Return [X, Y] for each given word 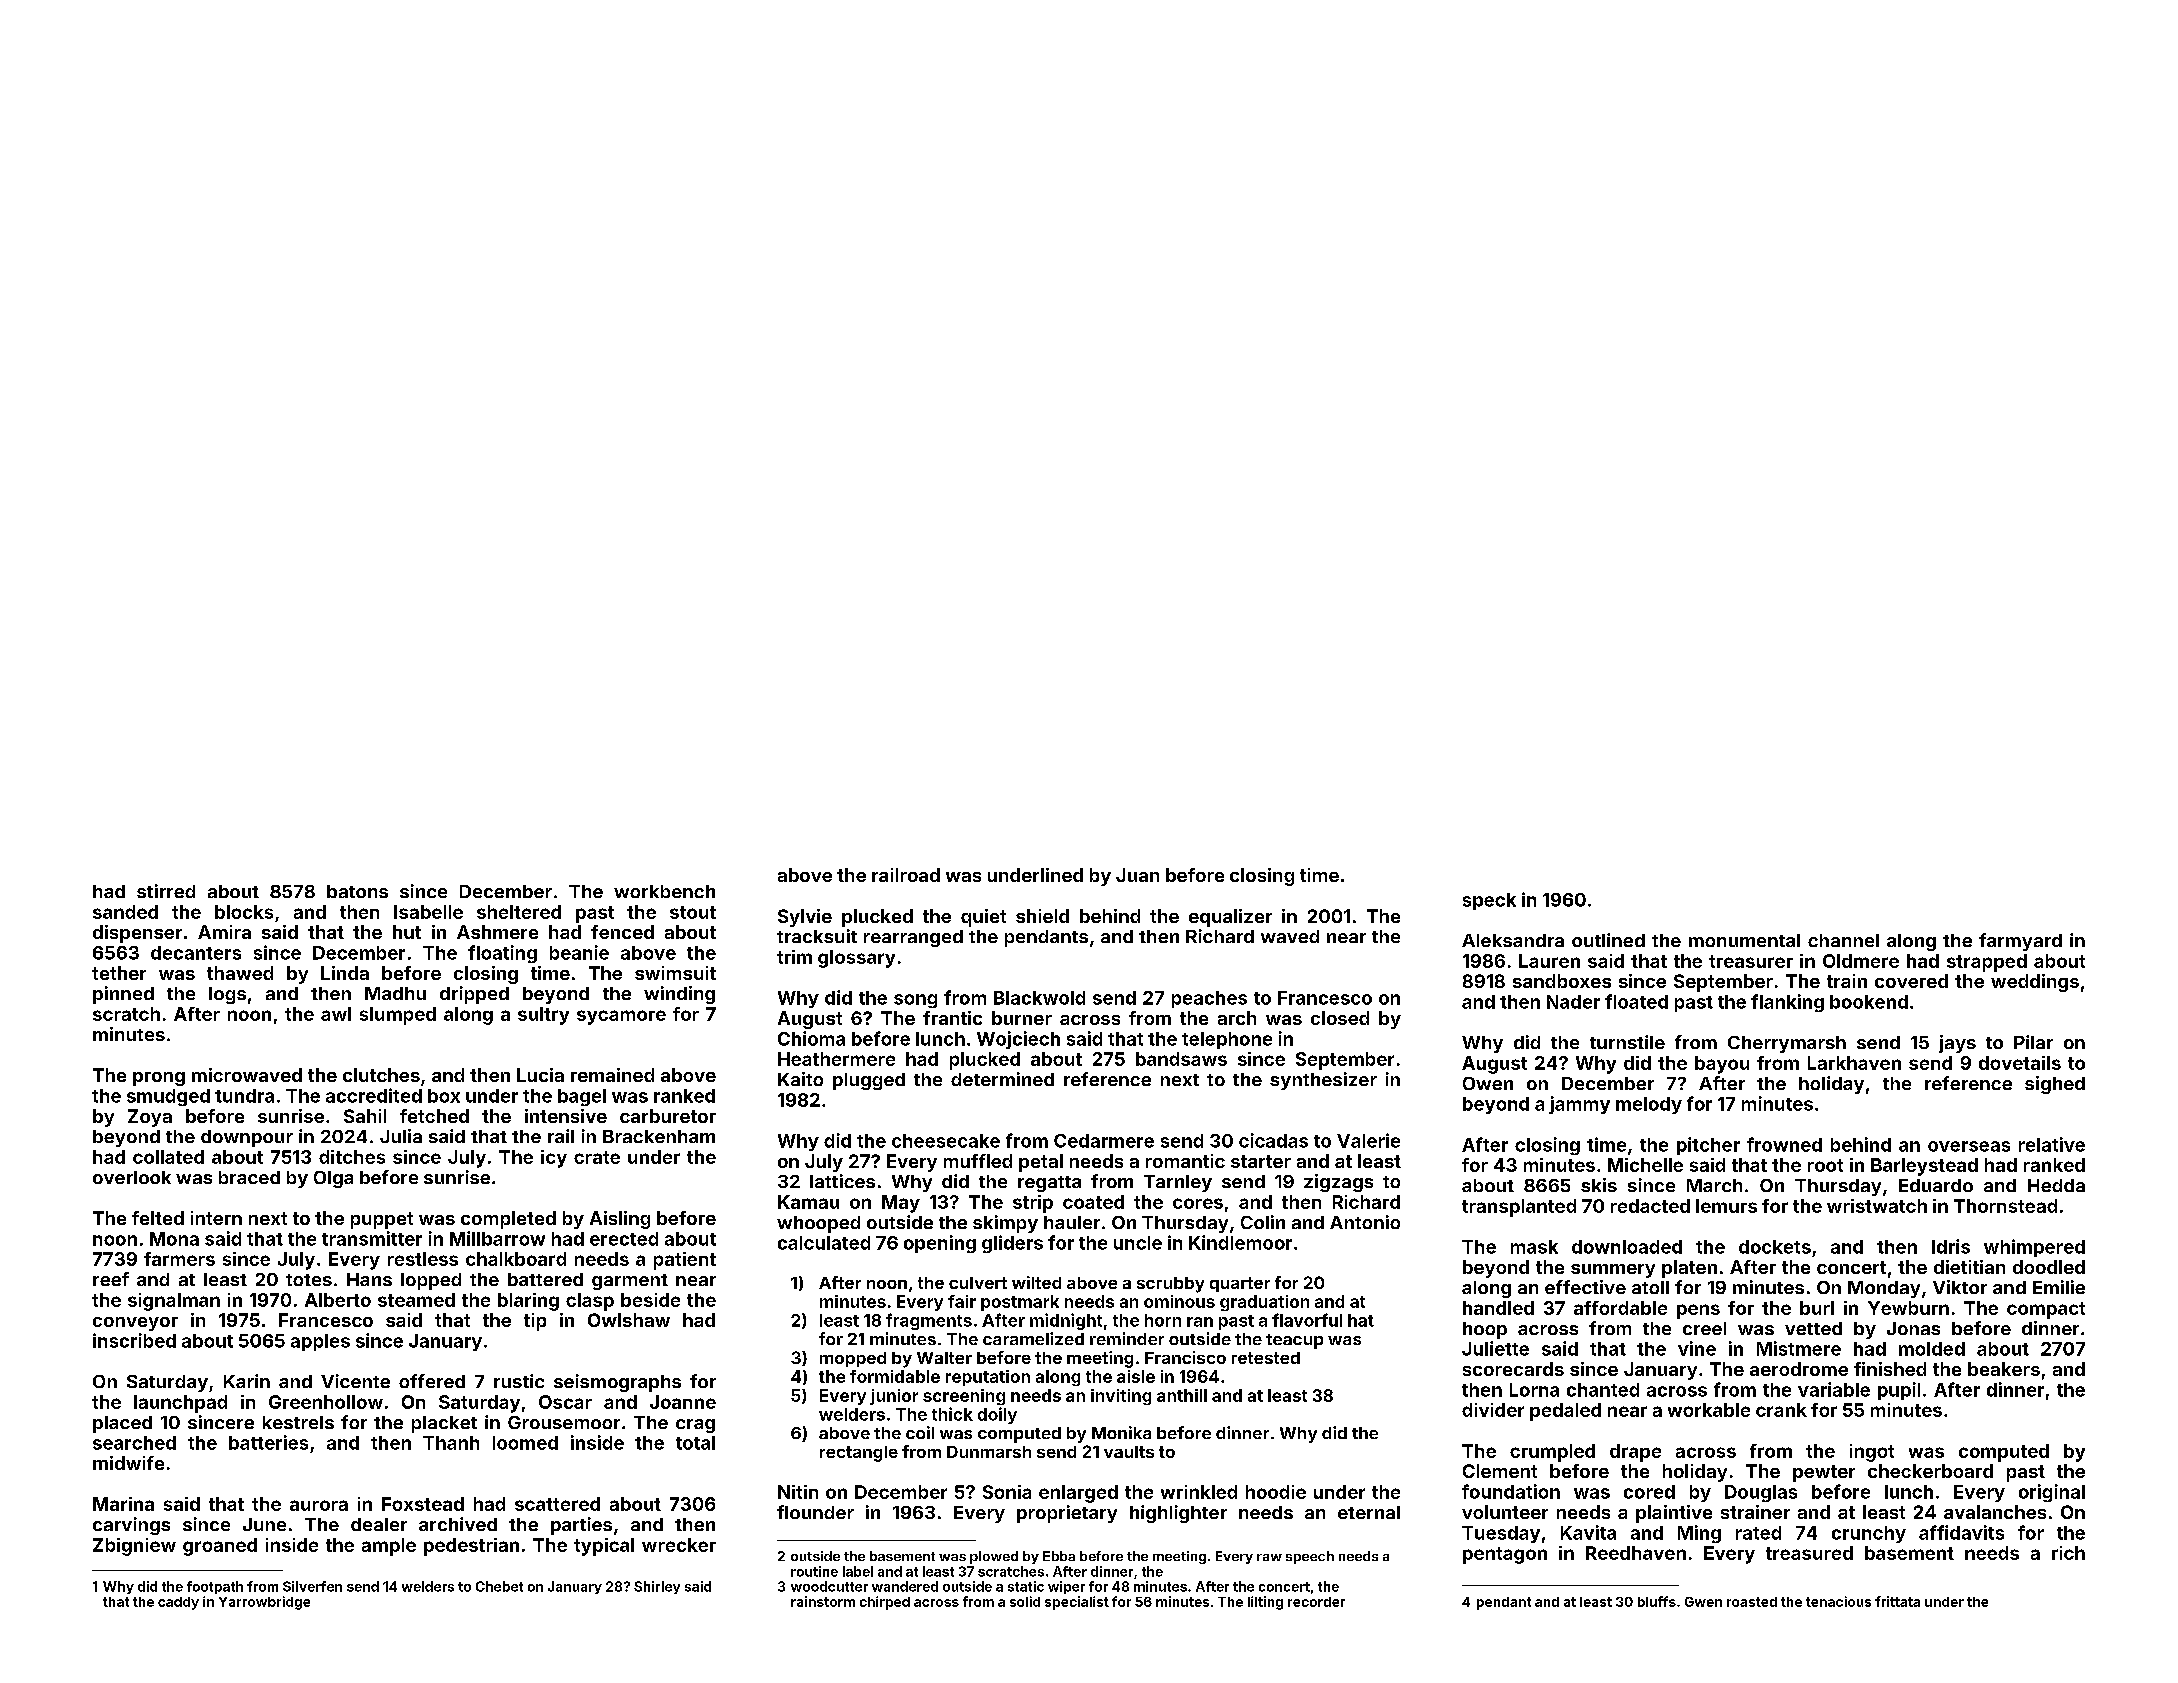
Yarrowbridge [264, 1603]
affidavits [1961, 1532]
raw [1269, 1557]
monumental [1744, 940]
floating [502, 954]
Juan [1137, 875]
